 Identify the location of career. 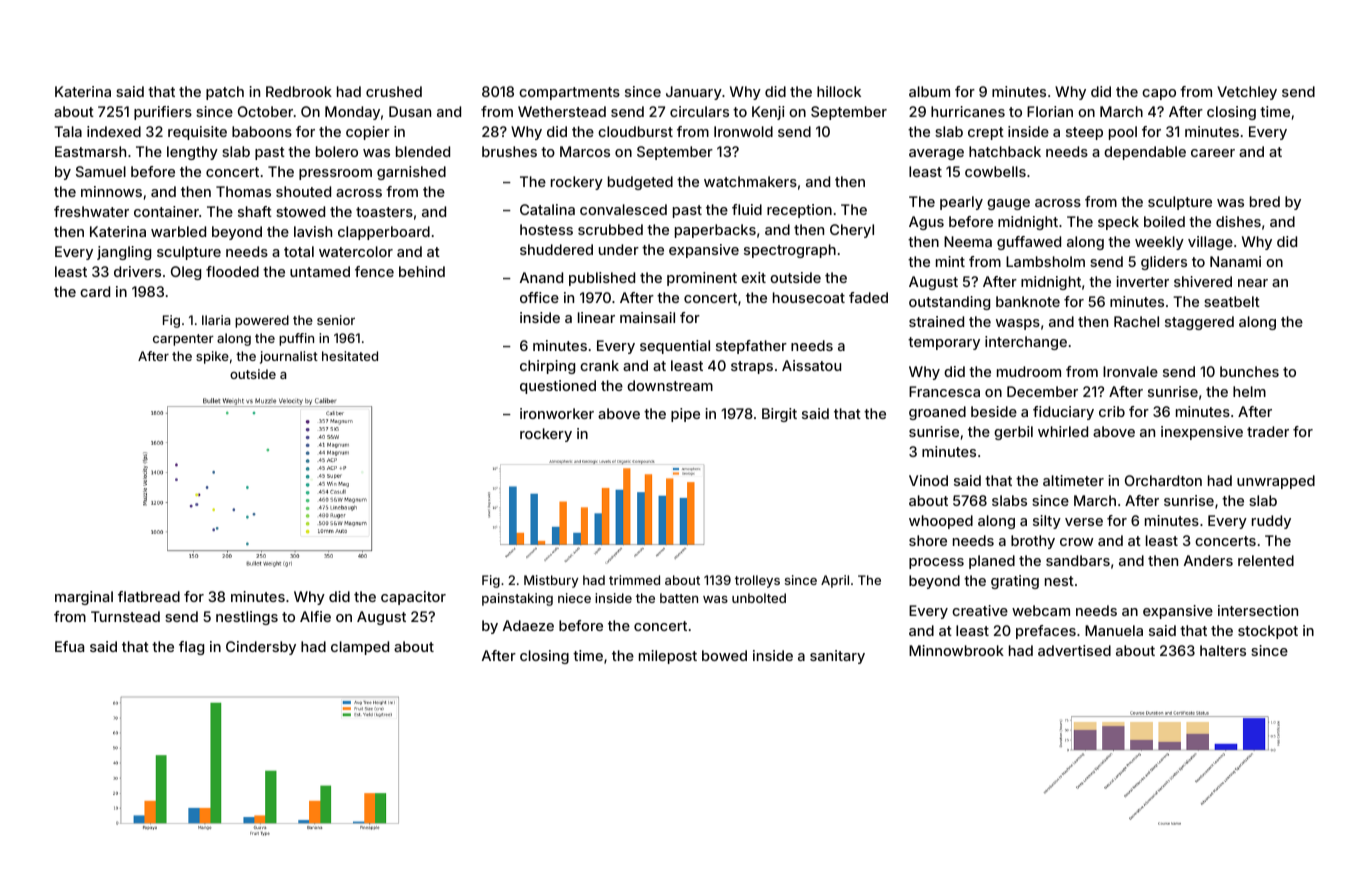
(1213, 153).
